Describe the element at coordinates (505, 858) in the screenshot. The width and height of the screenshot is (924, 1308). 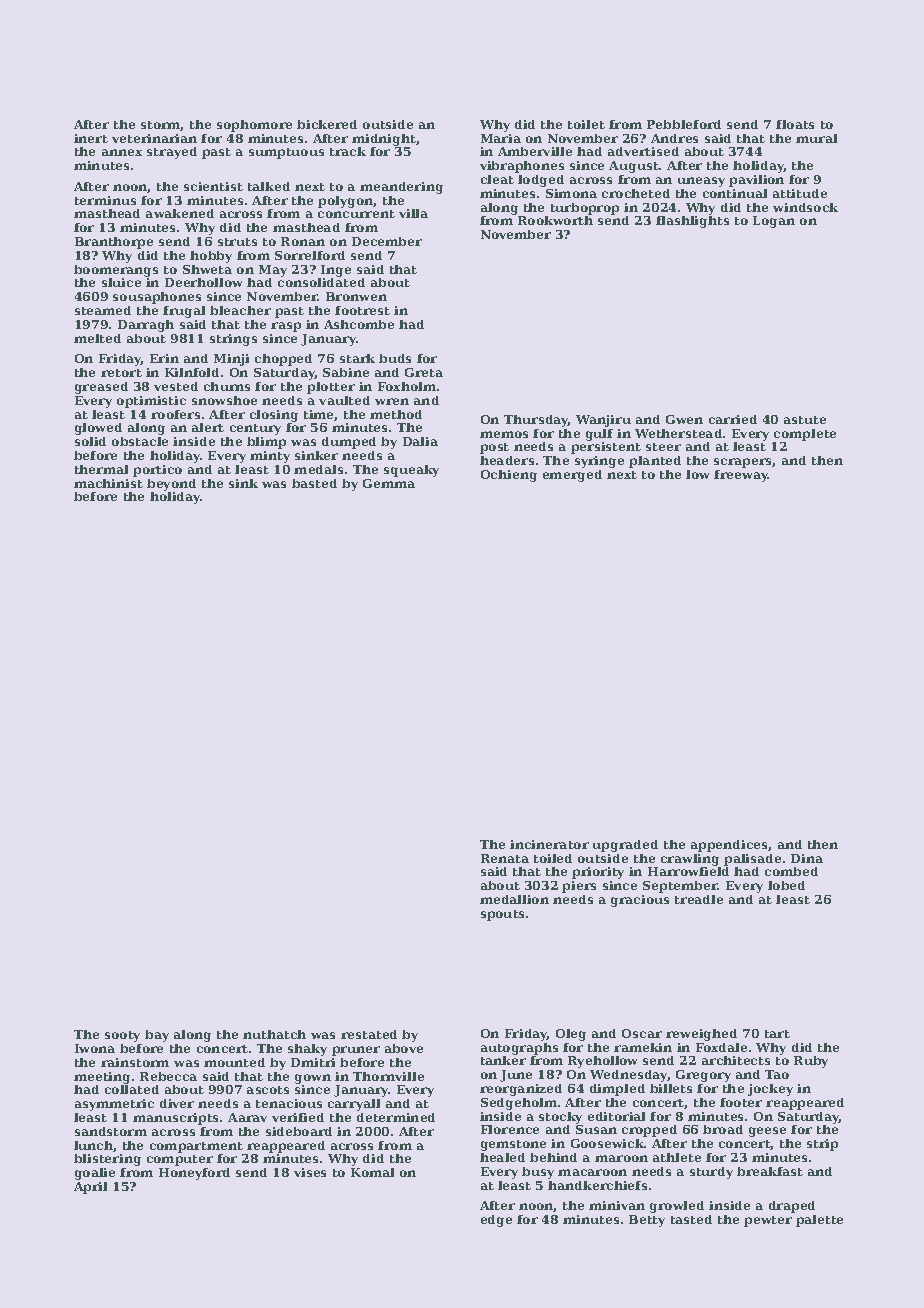
I see `Renata` at that location.
